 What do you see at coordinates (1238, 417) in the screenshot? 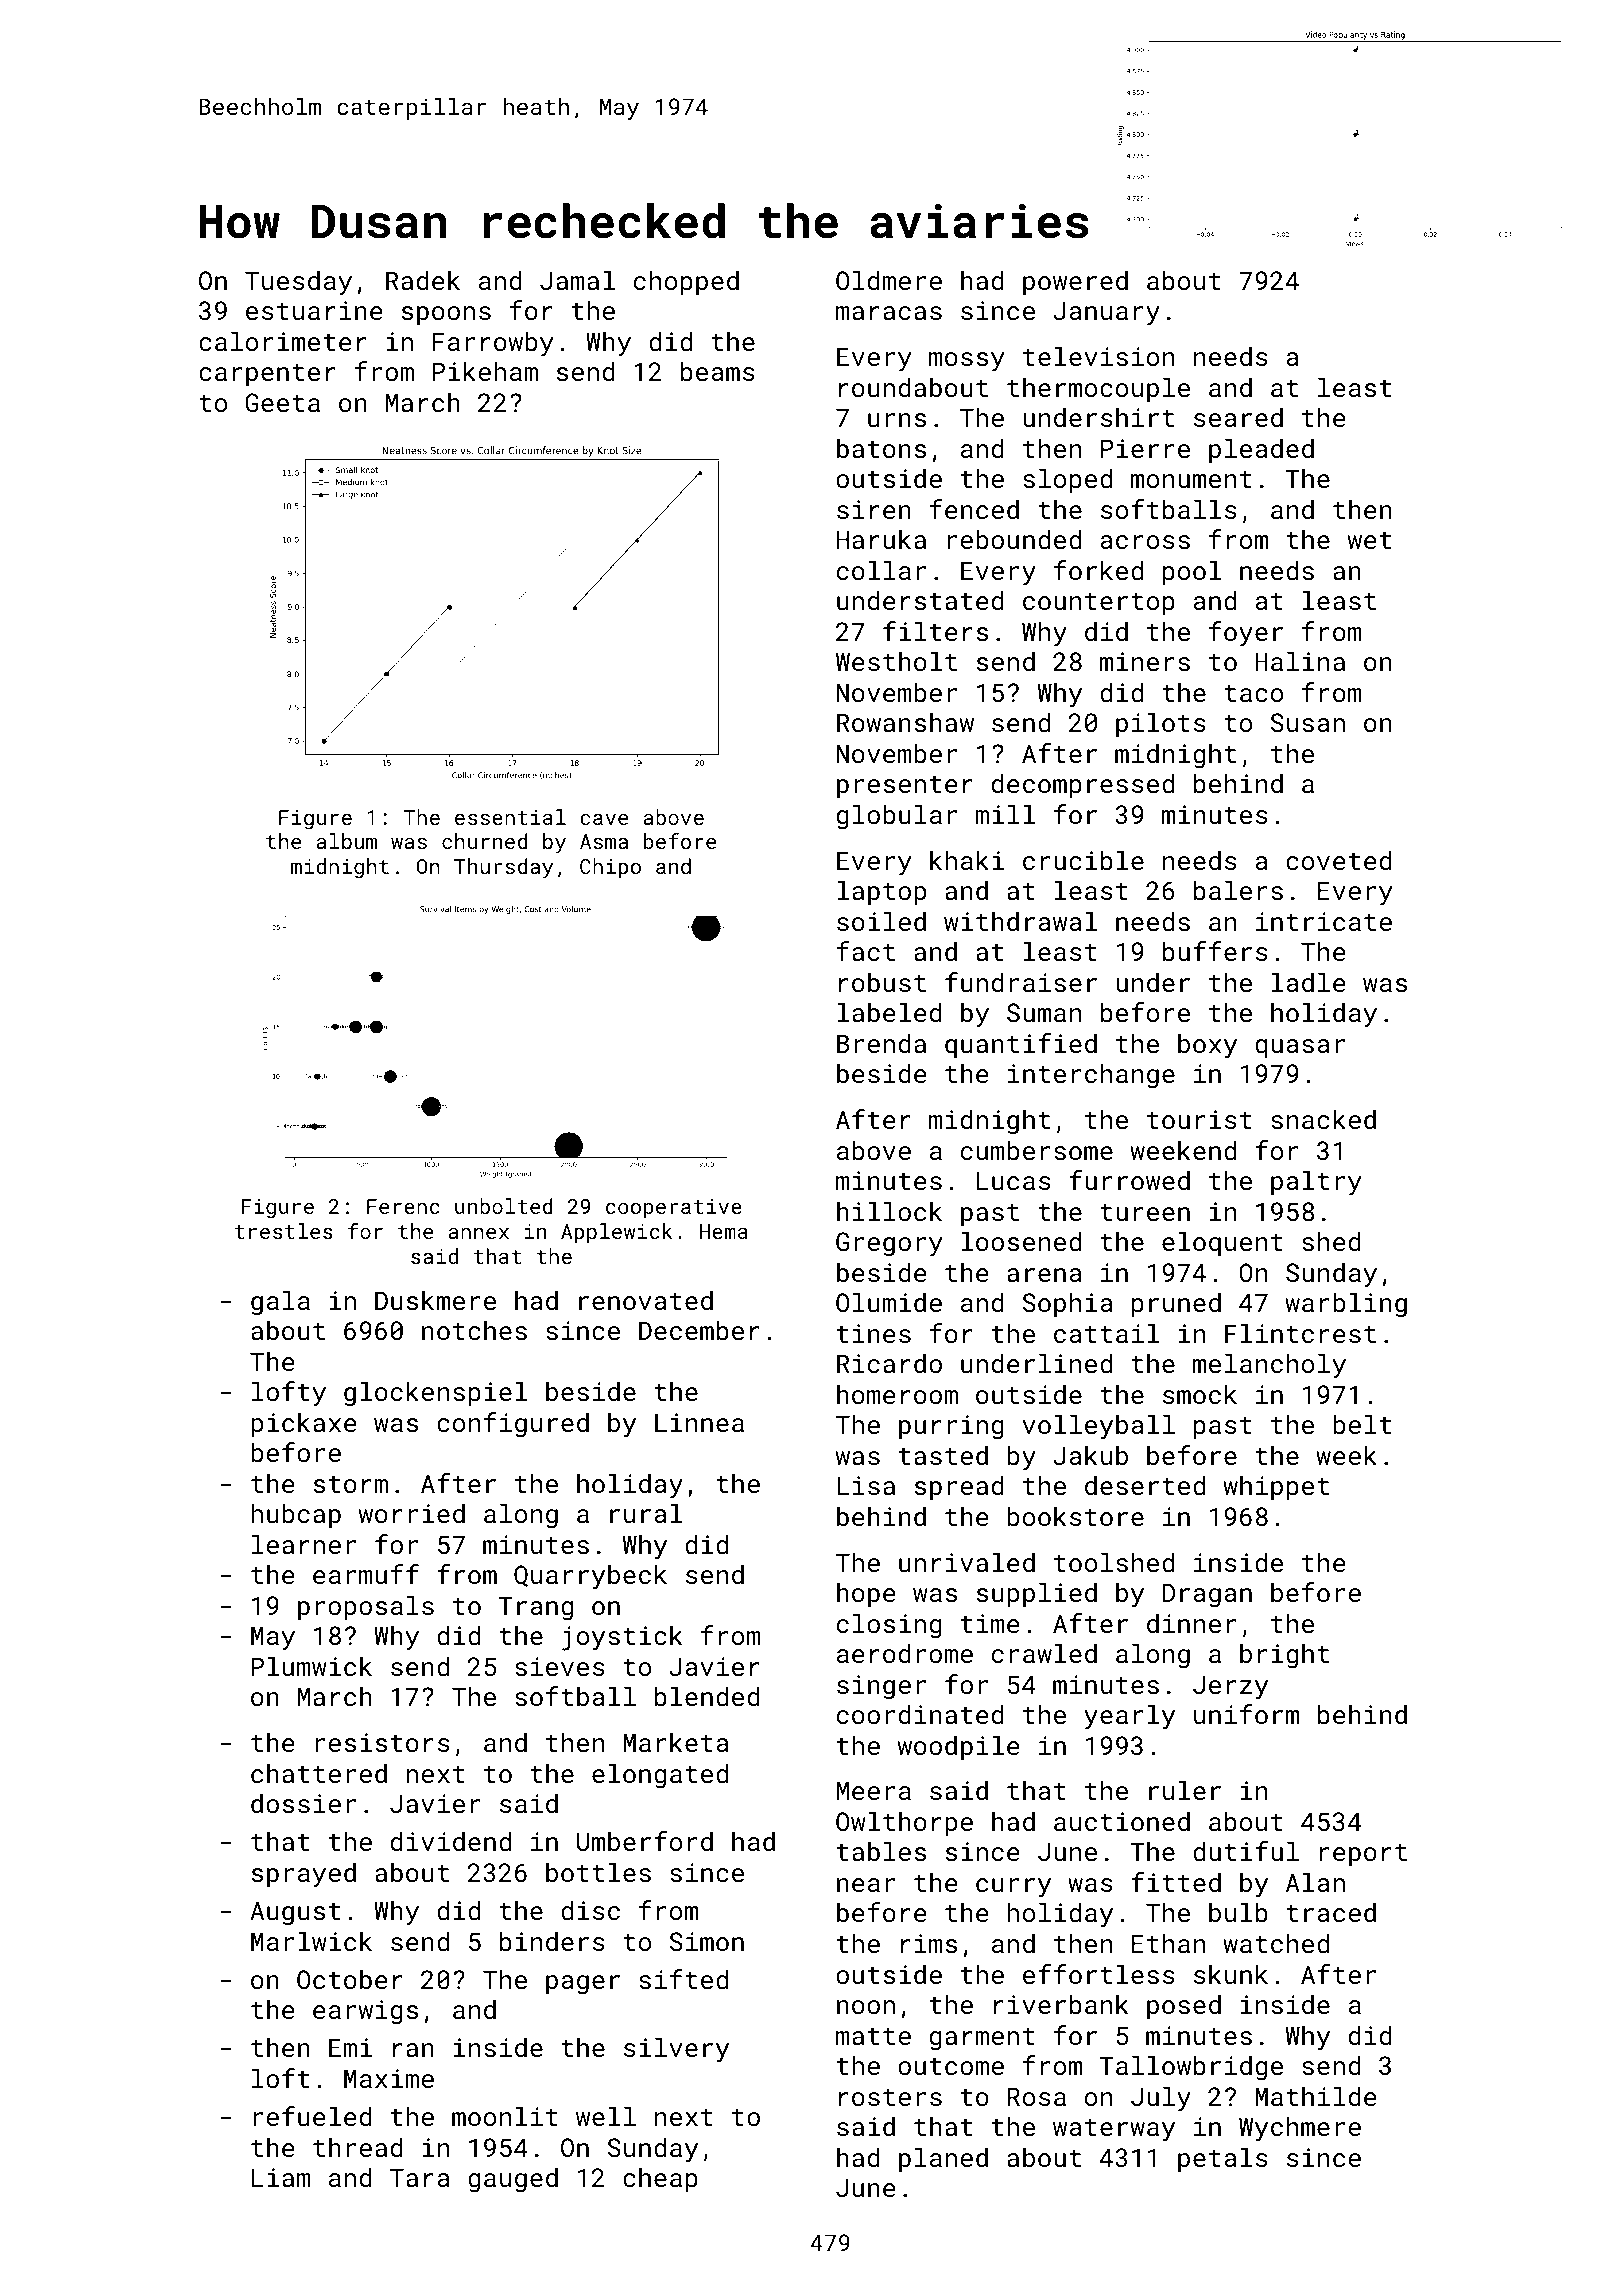
I see `seared` at bounding box center [1238, 417].
